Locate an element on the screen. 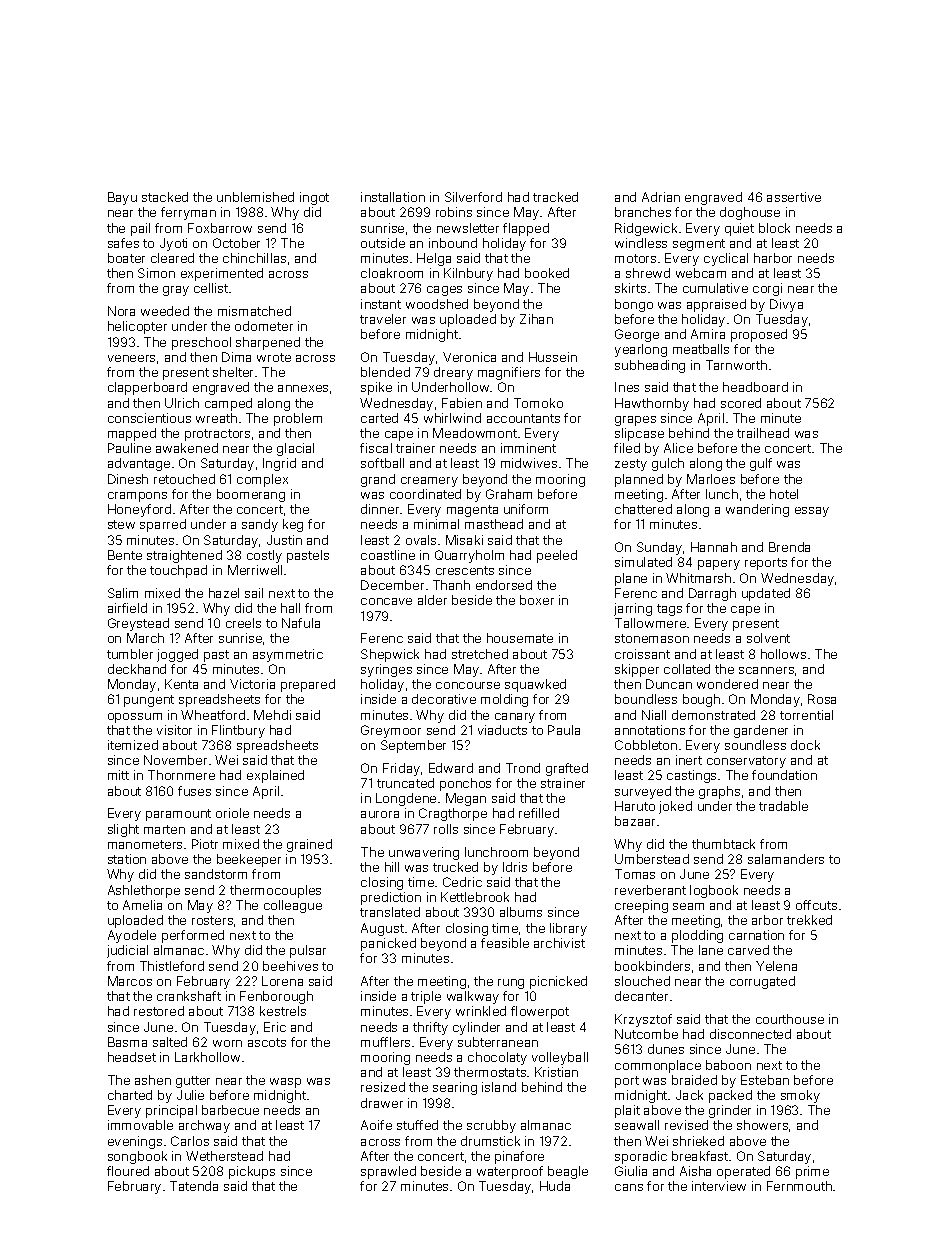 The height and width of the screenshot is (1233, 952). tracked is located at coordinates (555, 197).
